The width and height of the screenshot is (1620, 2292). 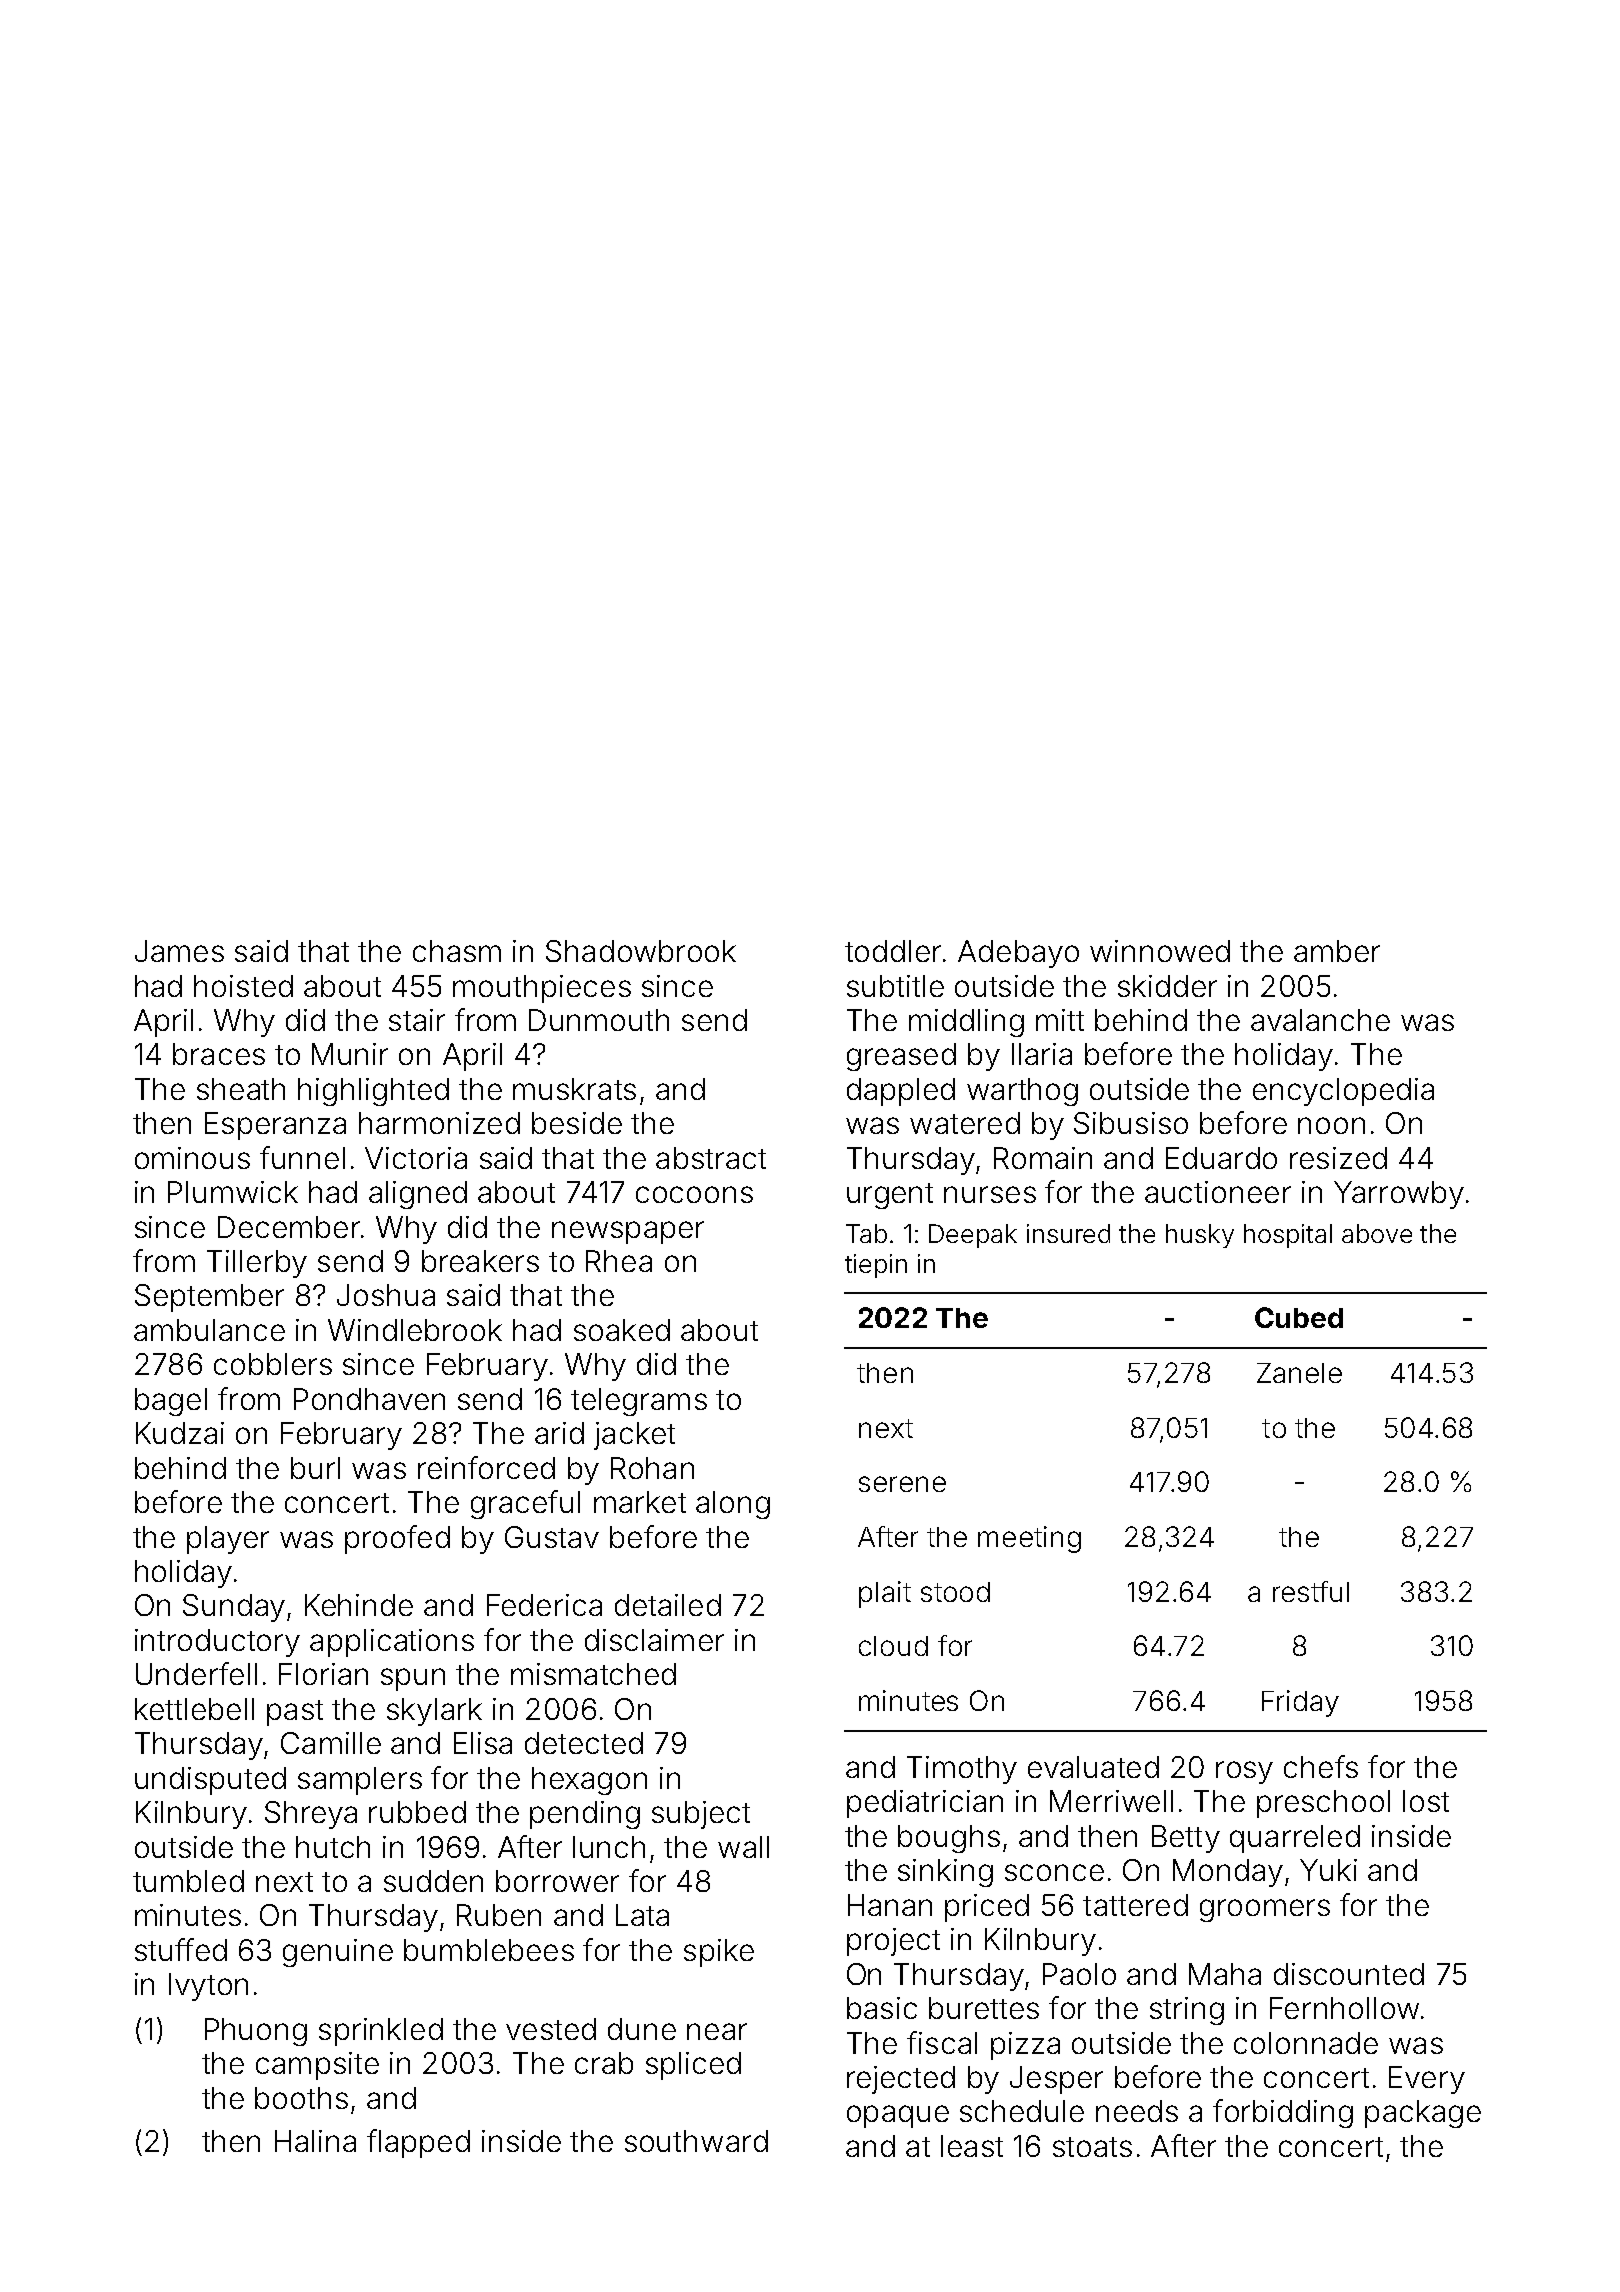 I want to click on nurses, so click(x=990, y=1194).
